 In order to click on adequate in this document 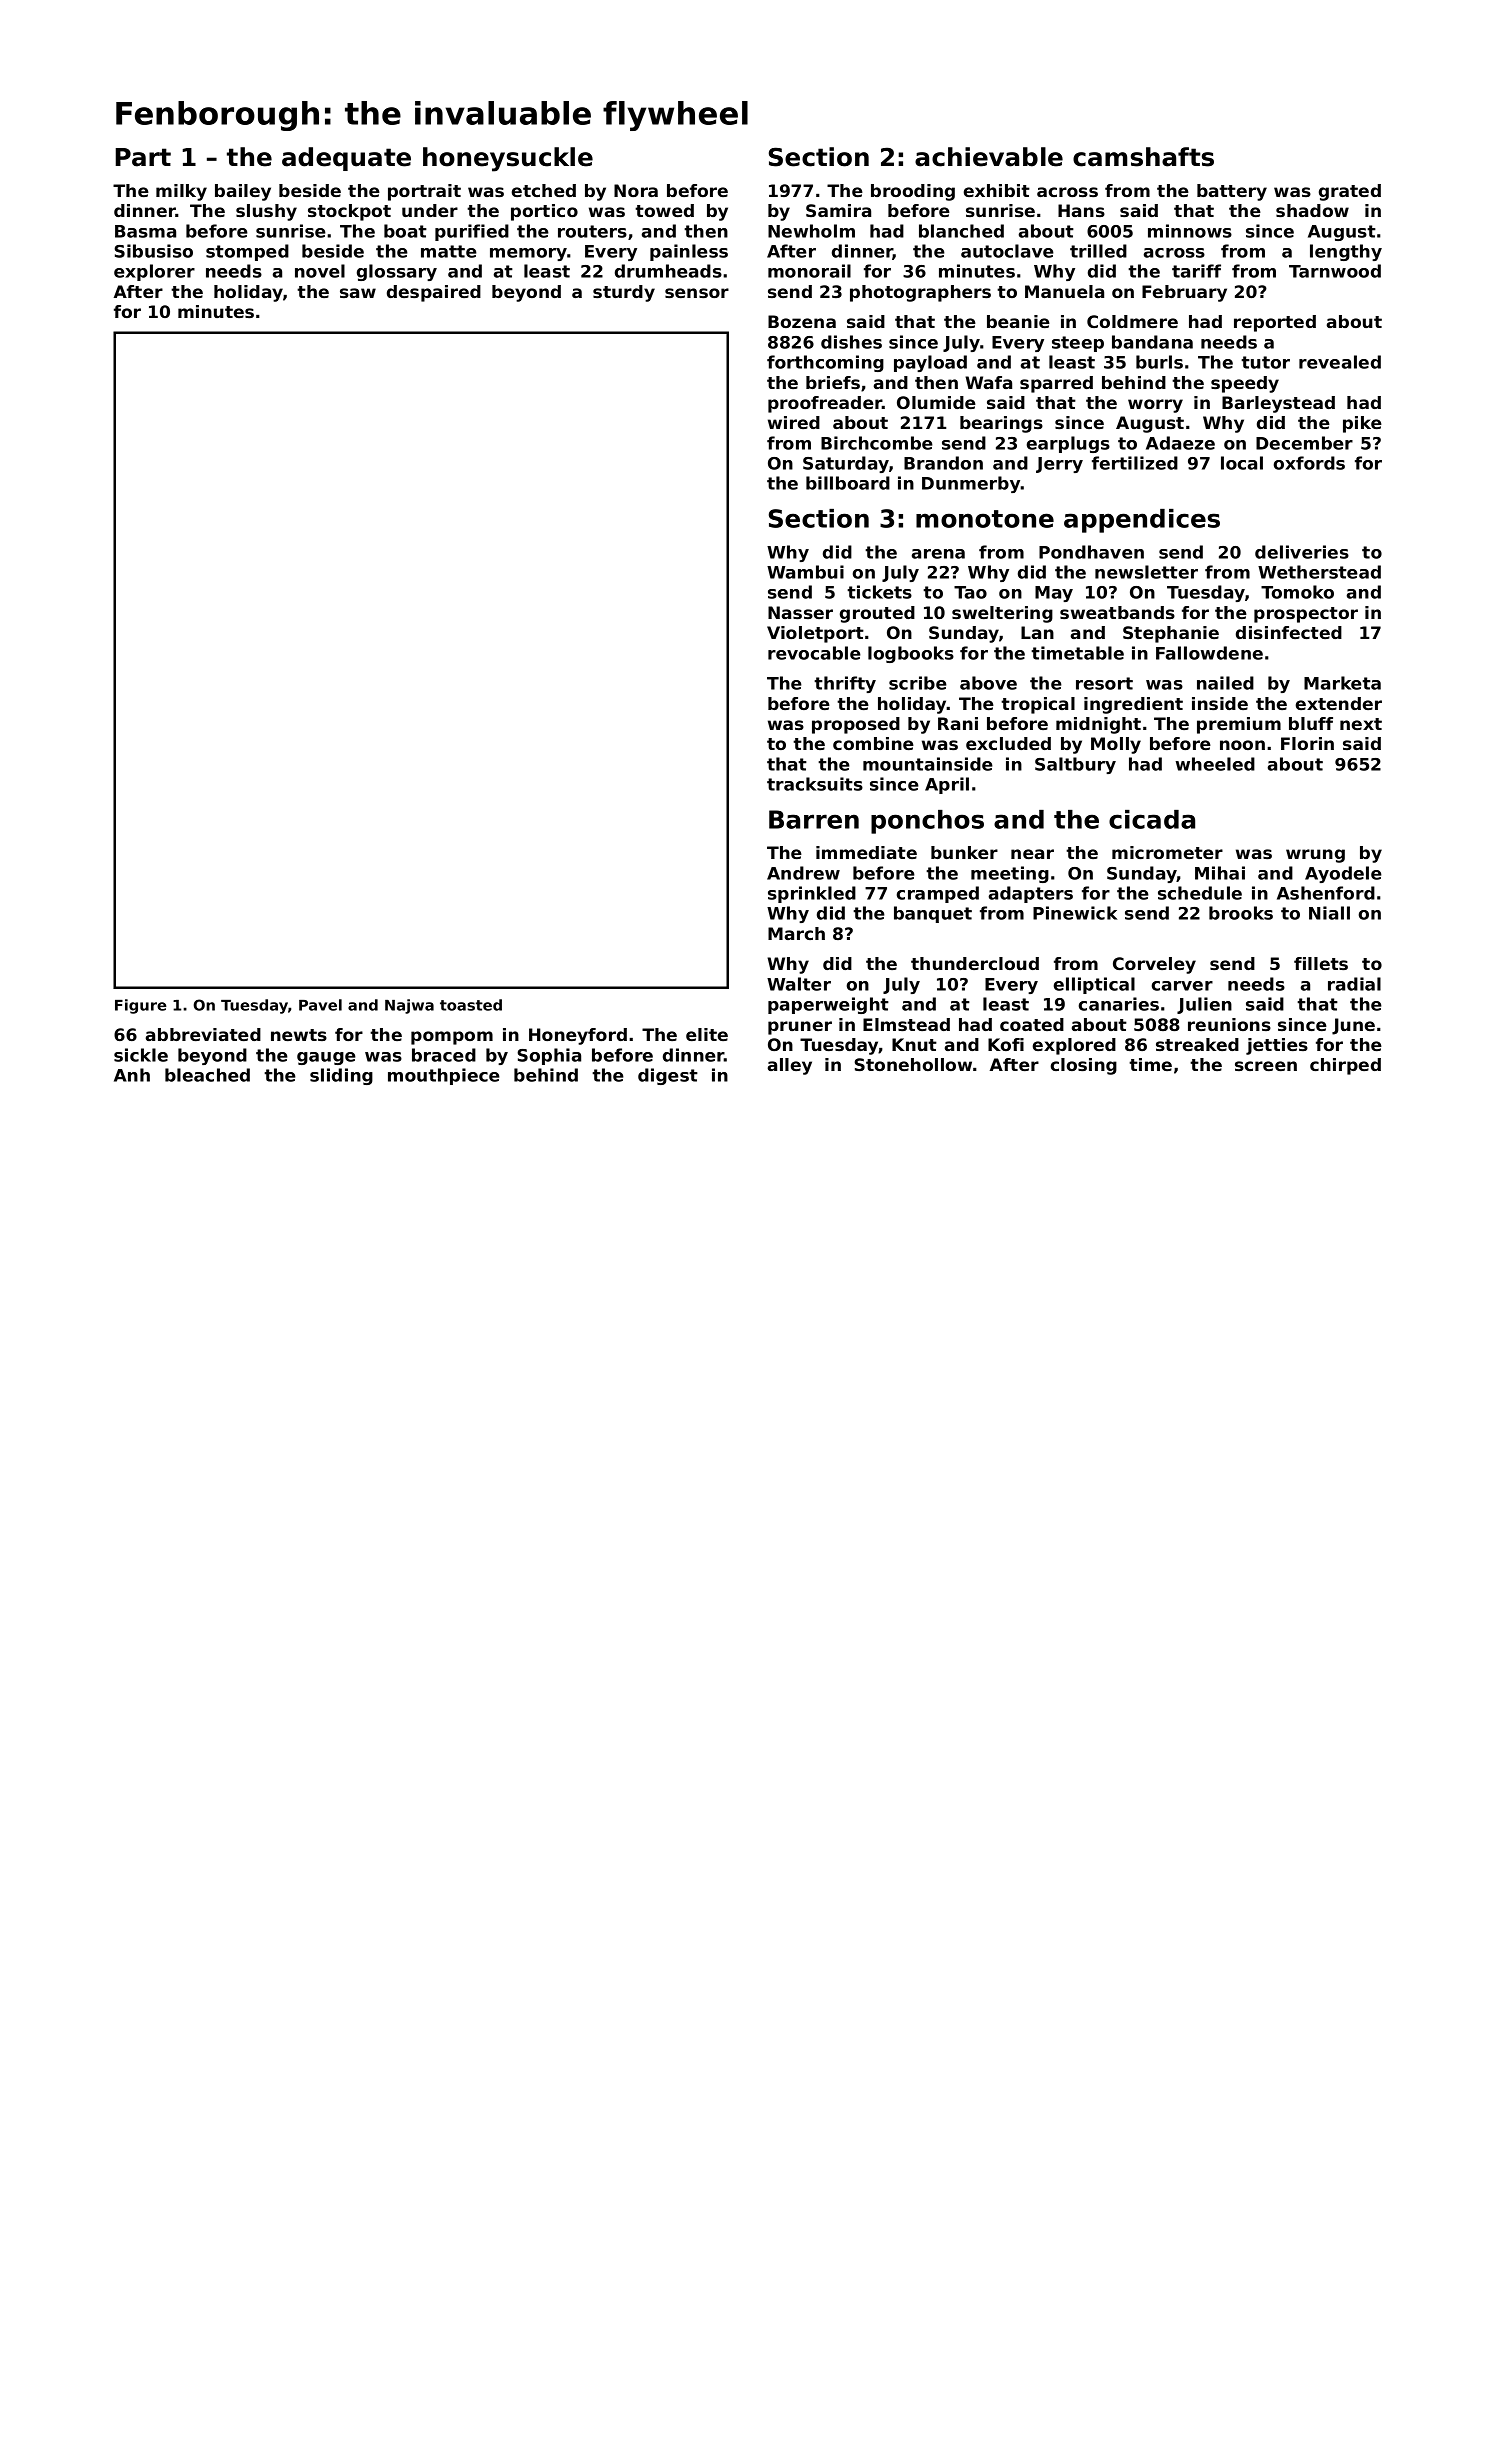, I will do `click(346, 159)`.
